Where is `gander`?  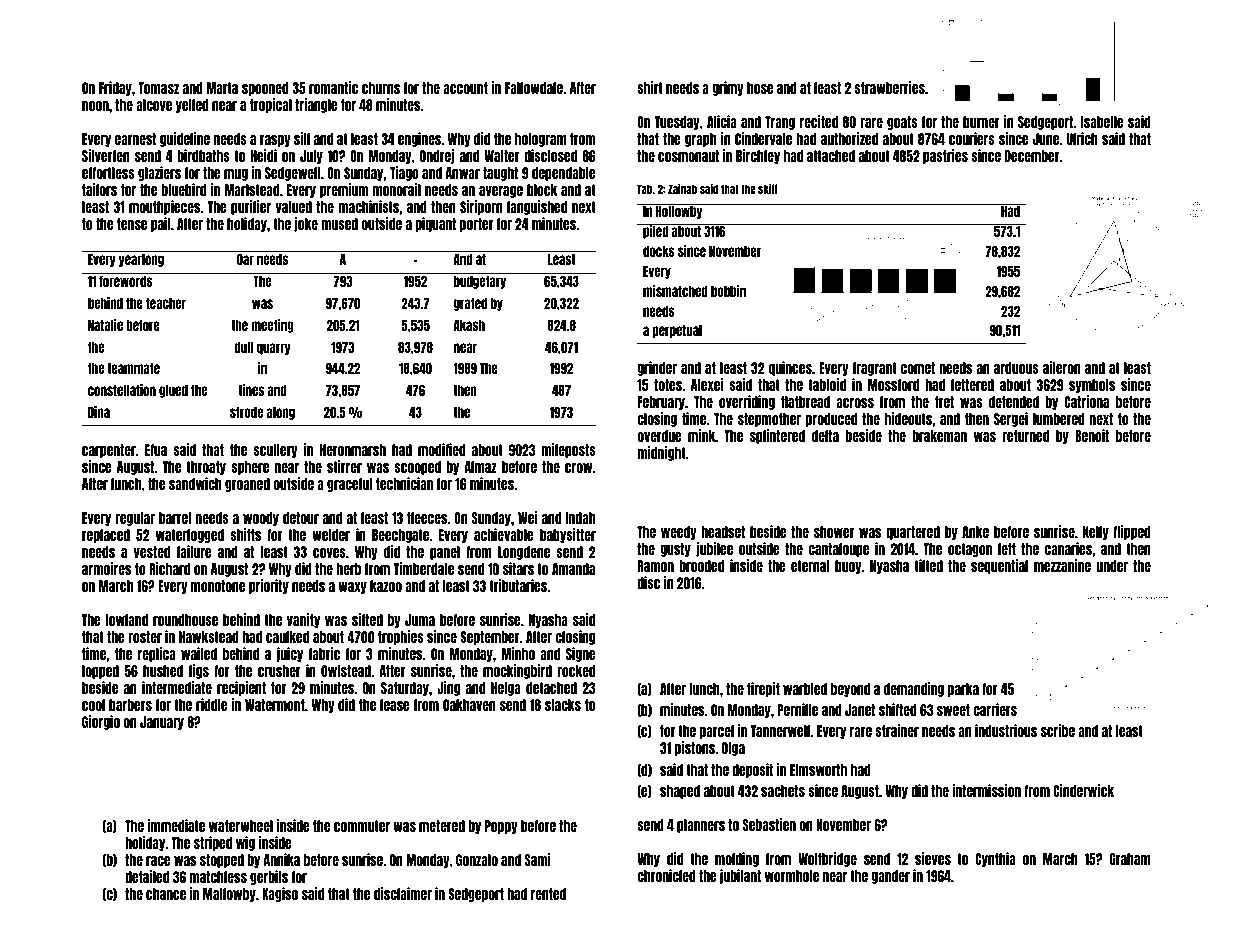
gander is located at coordinates (890, 877).
